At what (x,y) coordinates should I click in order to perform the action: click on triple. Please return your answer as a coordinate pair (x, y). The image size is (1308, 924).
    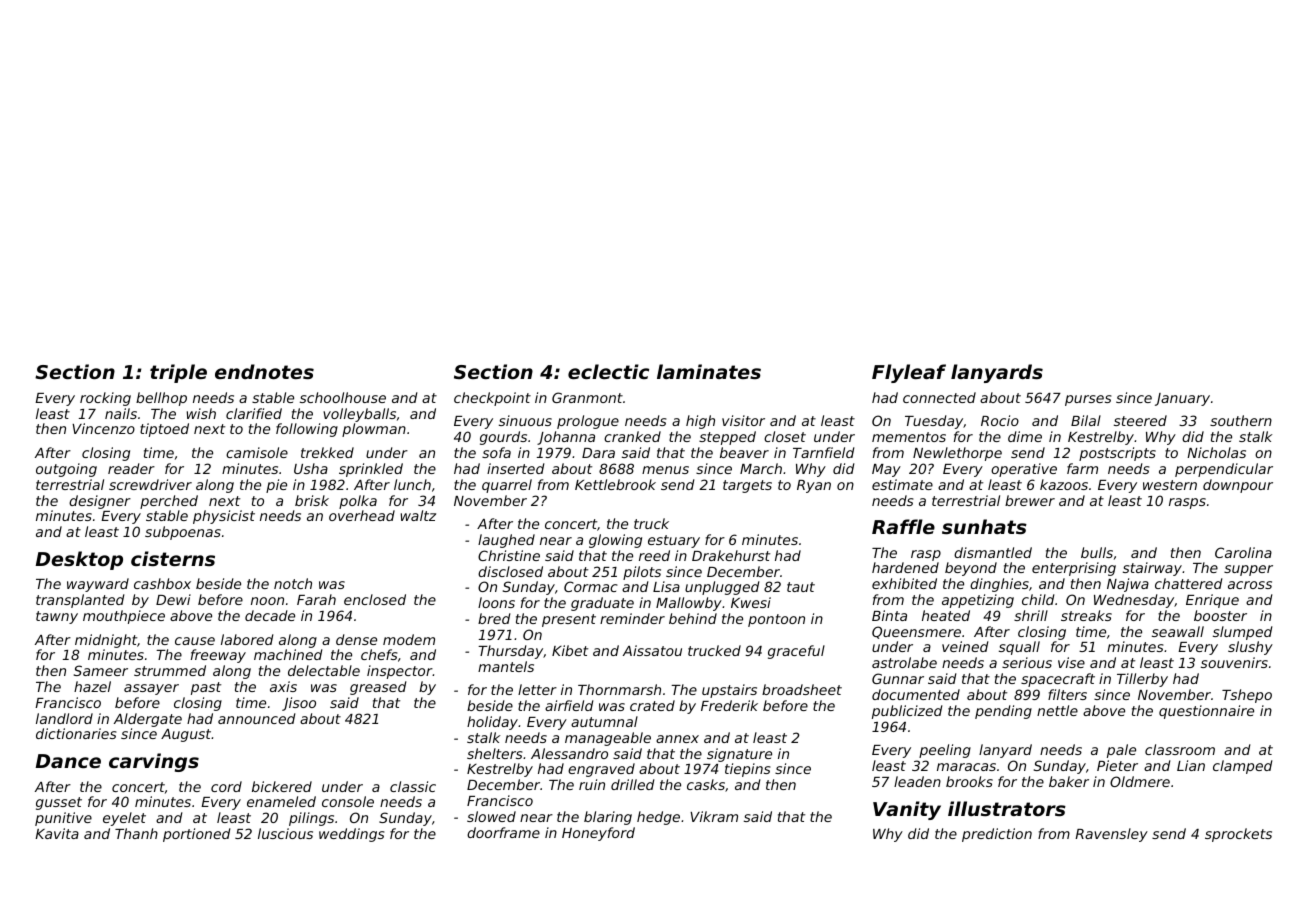
    Looking at the image, I should click on (178, 373).
